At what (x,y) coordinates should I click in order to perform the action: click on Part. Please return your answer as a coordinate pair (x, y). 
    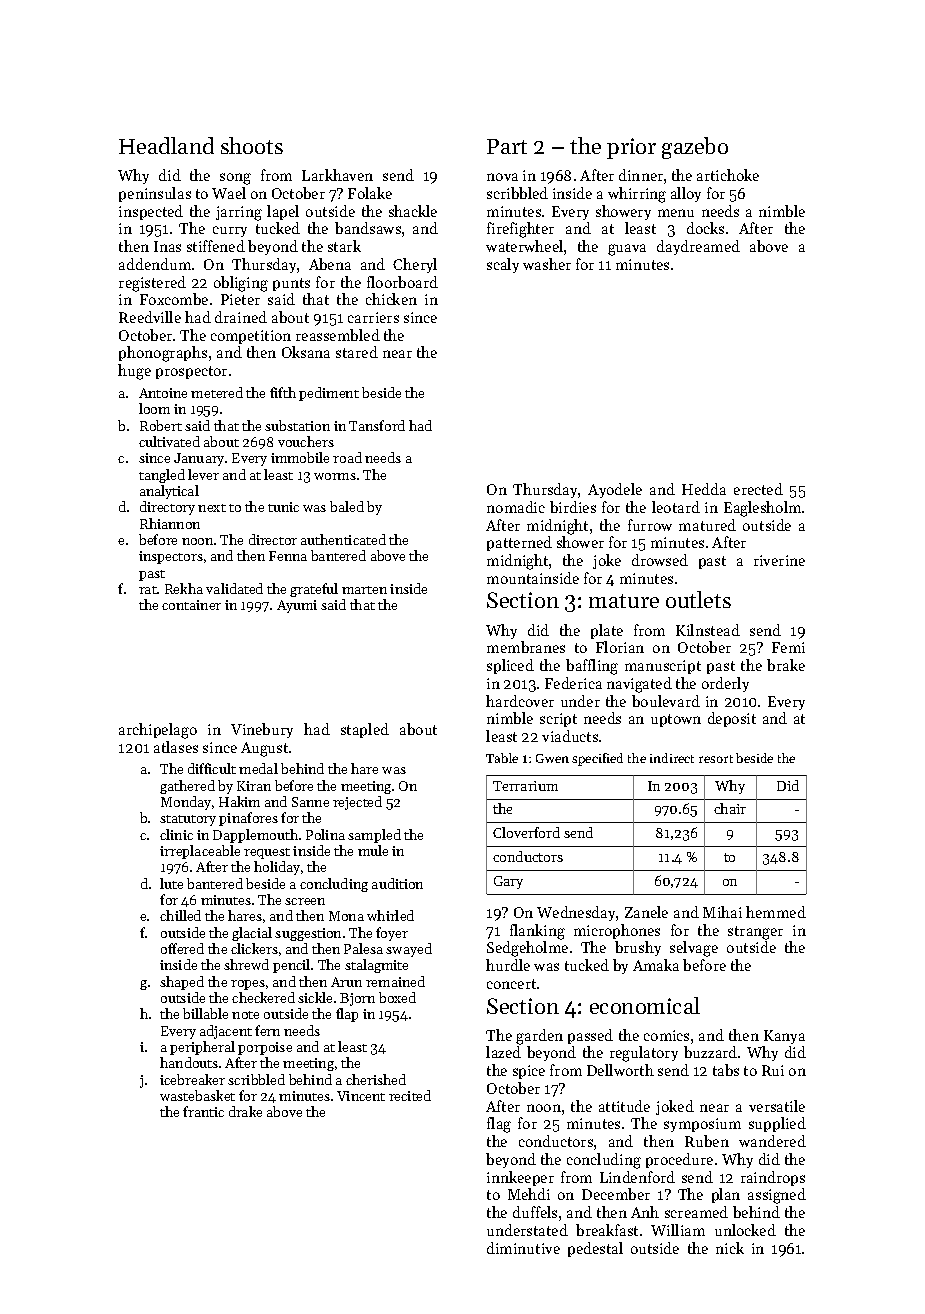
    Looking at the image, I should click on (507, 146).
